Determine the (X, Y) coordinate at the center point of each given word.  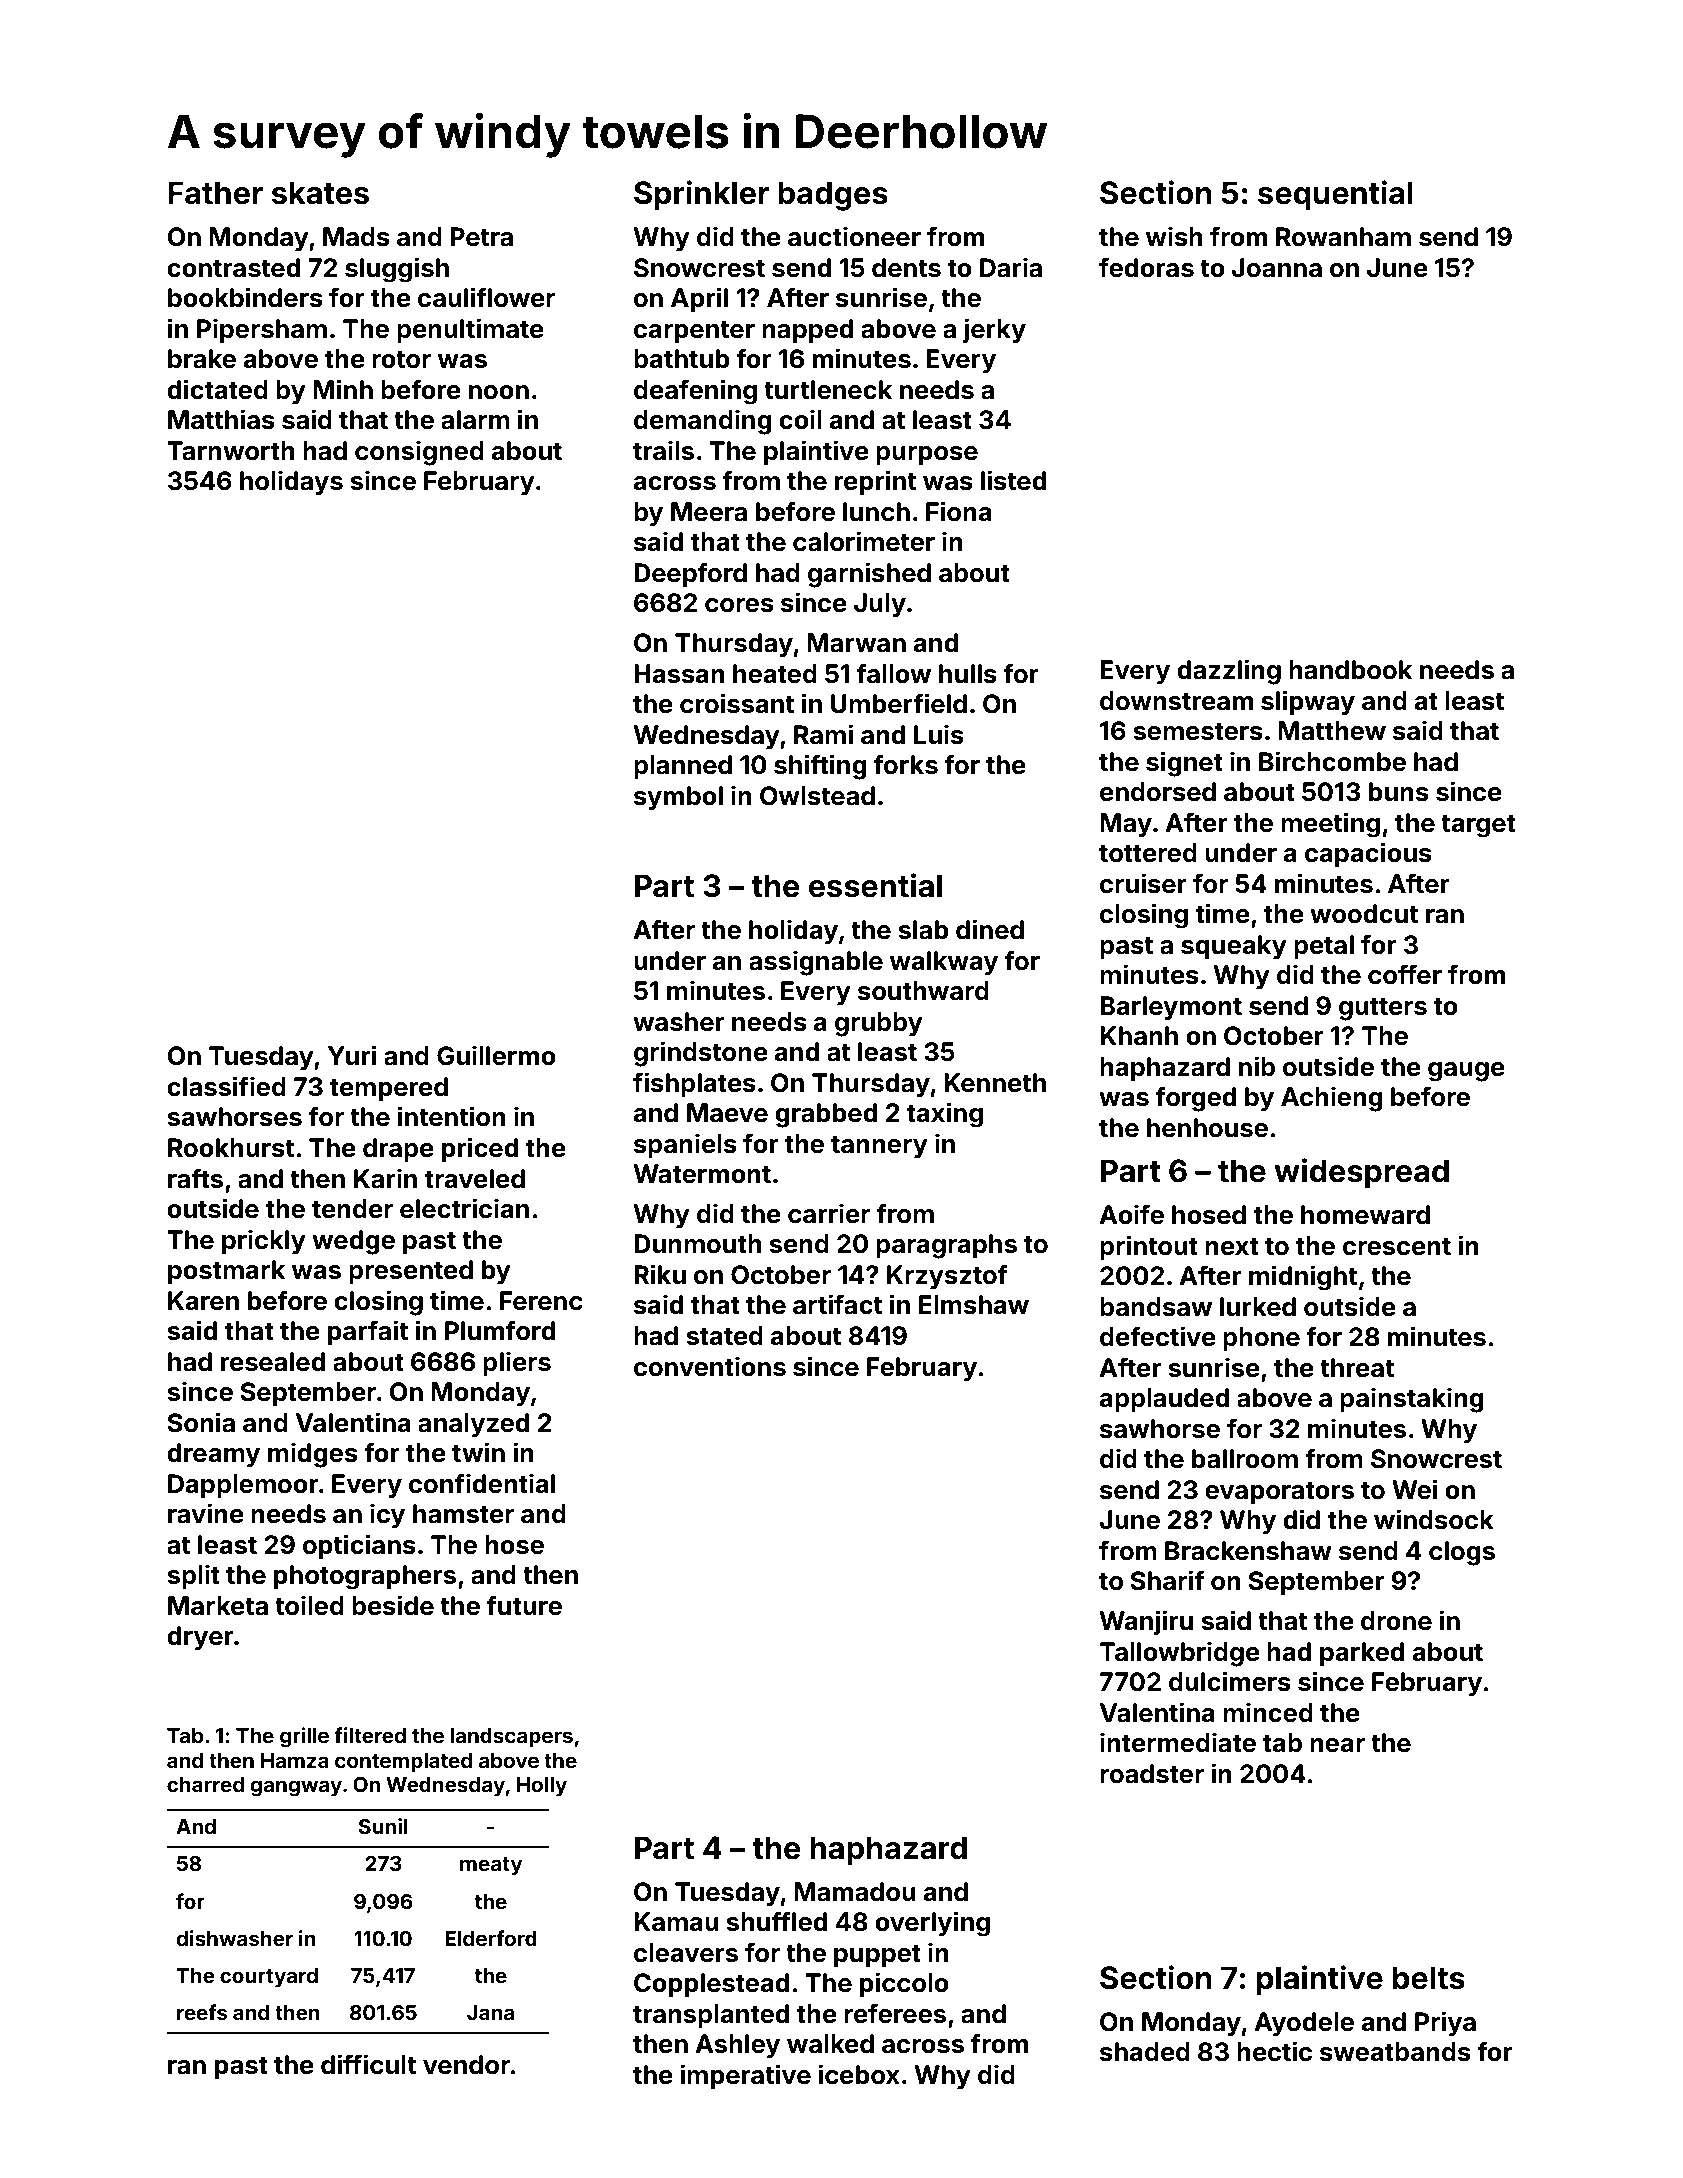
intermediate (1178, 1742)
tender (352, 1209)
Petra (481, 237)
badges (833, 196)
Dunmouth (698, 1244)
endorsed (1158, 792)
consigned (419, 453)
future (524, 1605)
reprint (875, 482)
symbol (678, 798)
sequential (1335, 195)
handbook (1350, 670)
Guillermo (496, 1055)
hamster (463, 1514)
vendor (467, 2065)
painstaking (1412, 1400)
